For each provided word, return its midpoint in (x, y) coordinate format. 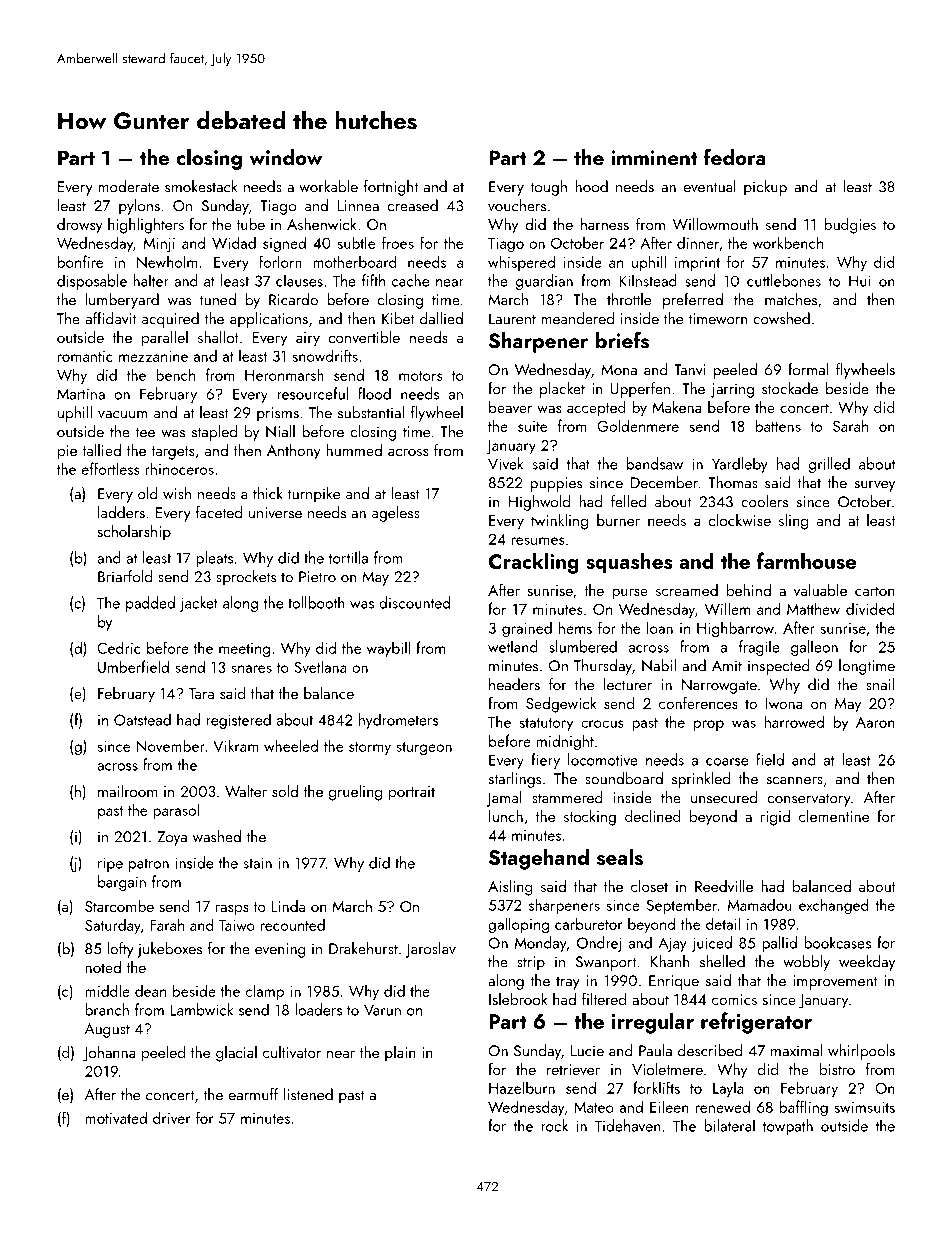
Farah (167, 924)
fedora (735, 156)
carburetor (588, 923)
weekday (867, 963)
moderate (128, 186)
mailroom (127, 791)
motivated (116, 1117)
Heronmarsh (284, 374)
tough (548, 188)
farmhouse (806, 560)
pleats (214, 559)
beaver (510, 407)
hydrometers (398, 721)
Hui (859, 281)
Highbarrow (735, 629)
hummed (354, 450)
